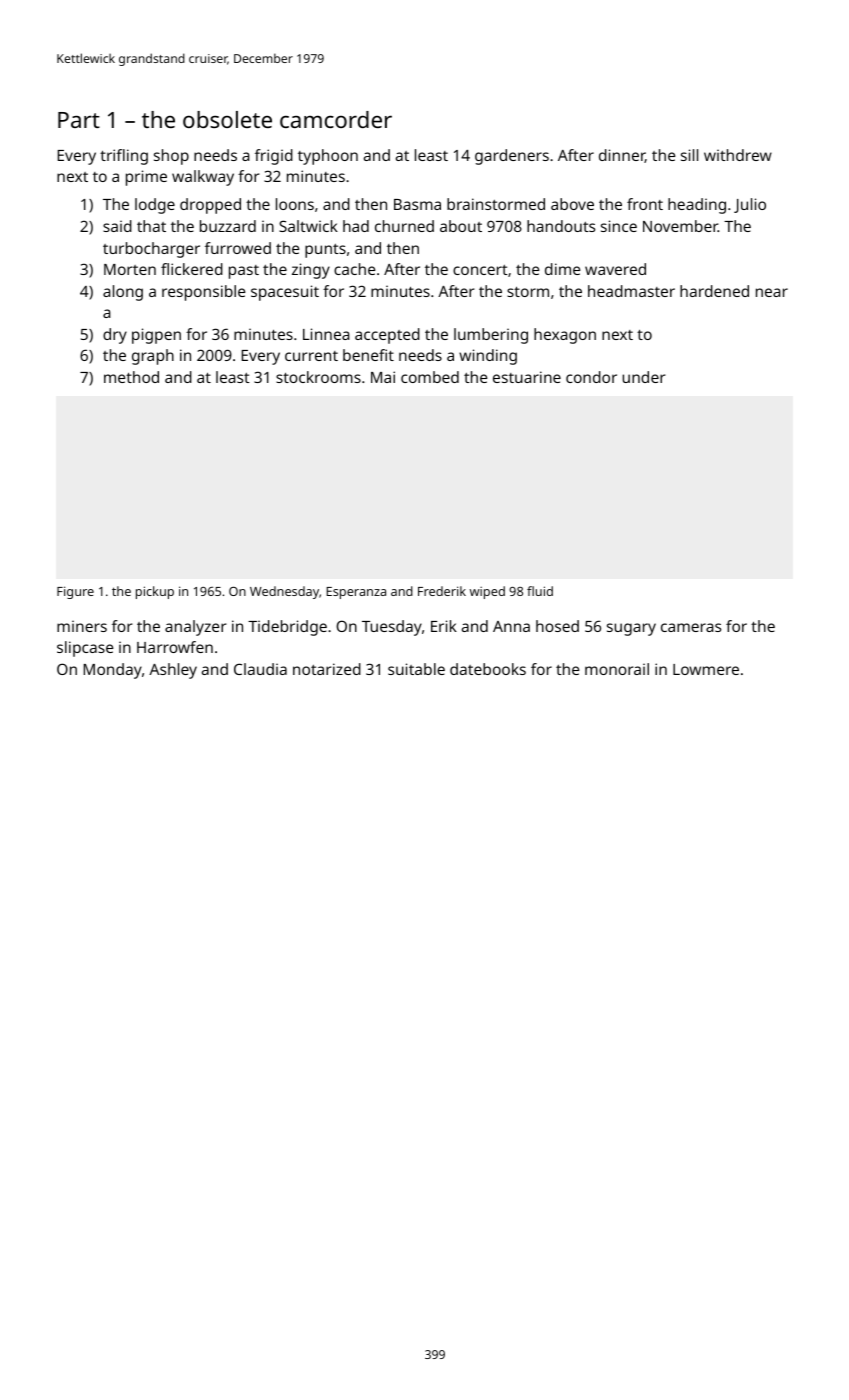 The image size is (849, 1400). Describe the element at coordinates (284, 592) in the document. I see `Wednesday` at that location.
